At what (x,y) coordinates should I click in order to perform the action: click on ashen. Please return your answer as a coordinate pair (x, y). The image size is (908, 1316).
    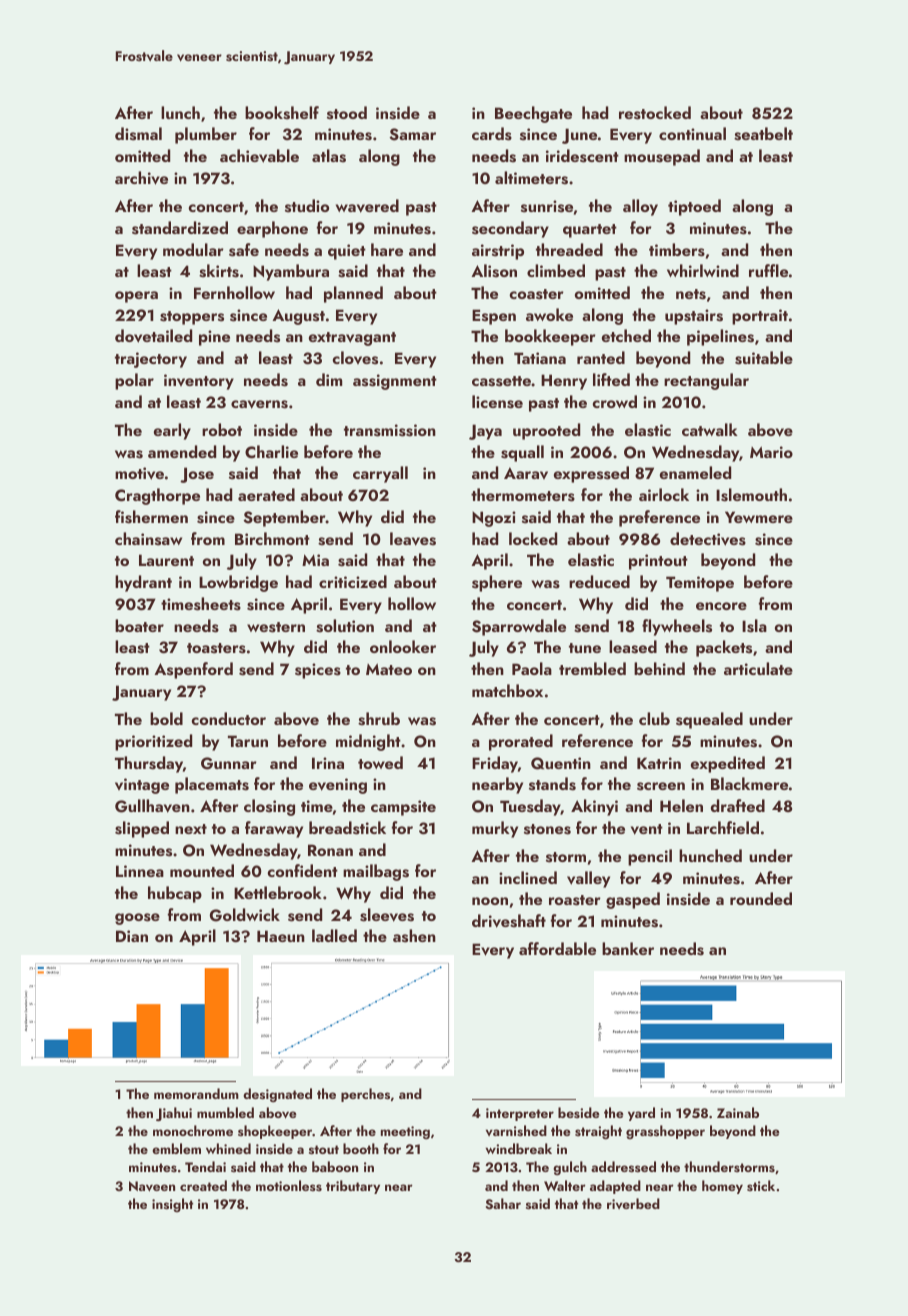
    Looking at the image, I should click on (414, 936).
